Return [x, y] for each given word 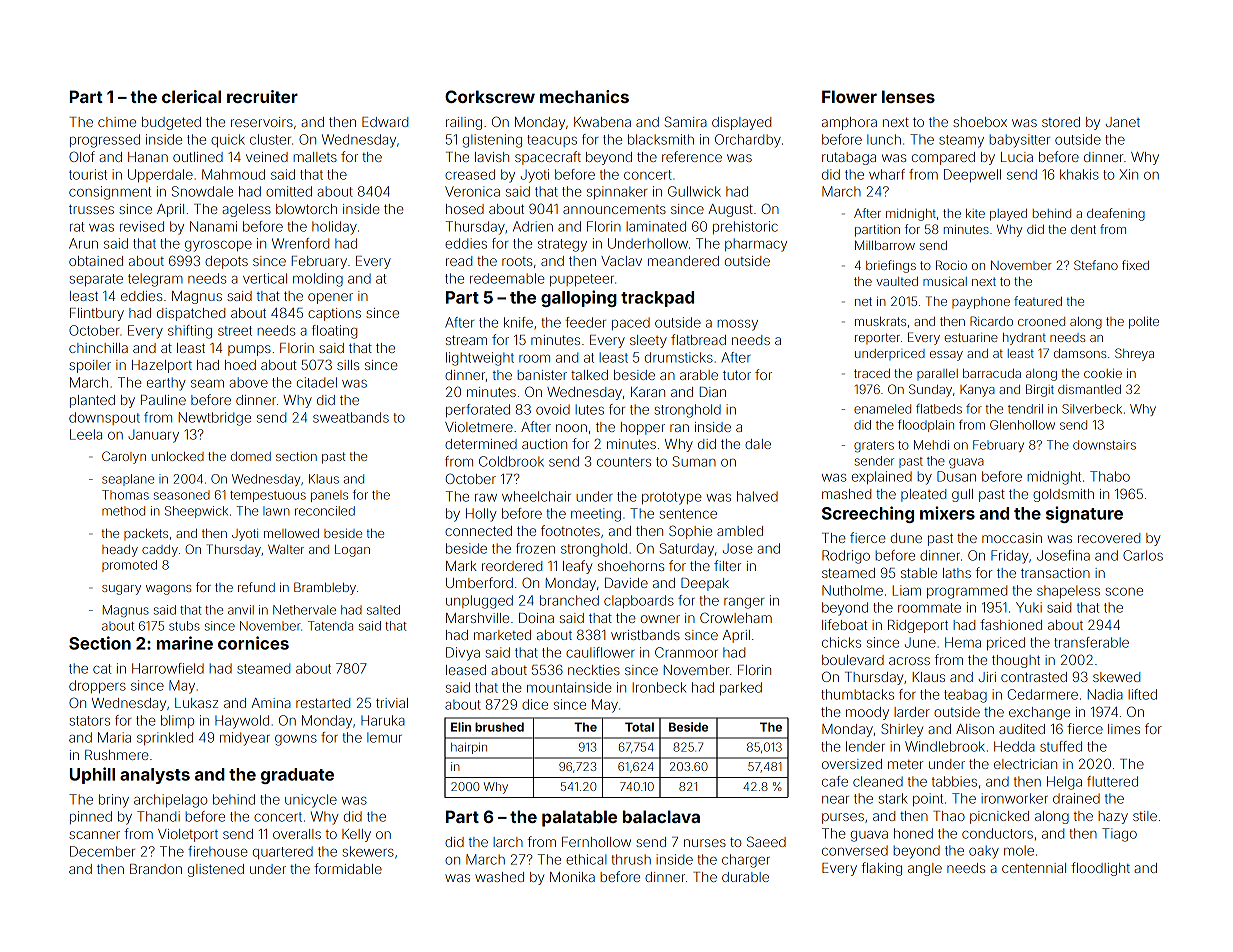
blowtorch [306, 209]
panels [329, 496]
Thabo [1110, 476]
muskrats [880, 321]
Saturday [686, 550]
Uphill [92, 775]
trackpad [657, 299]
